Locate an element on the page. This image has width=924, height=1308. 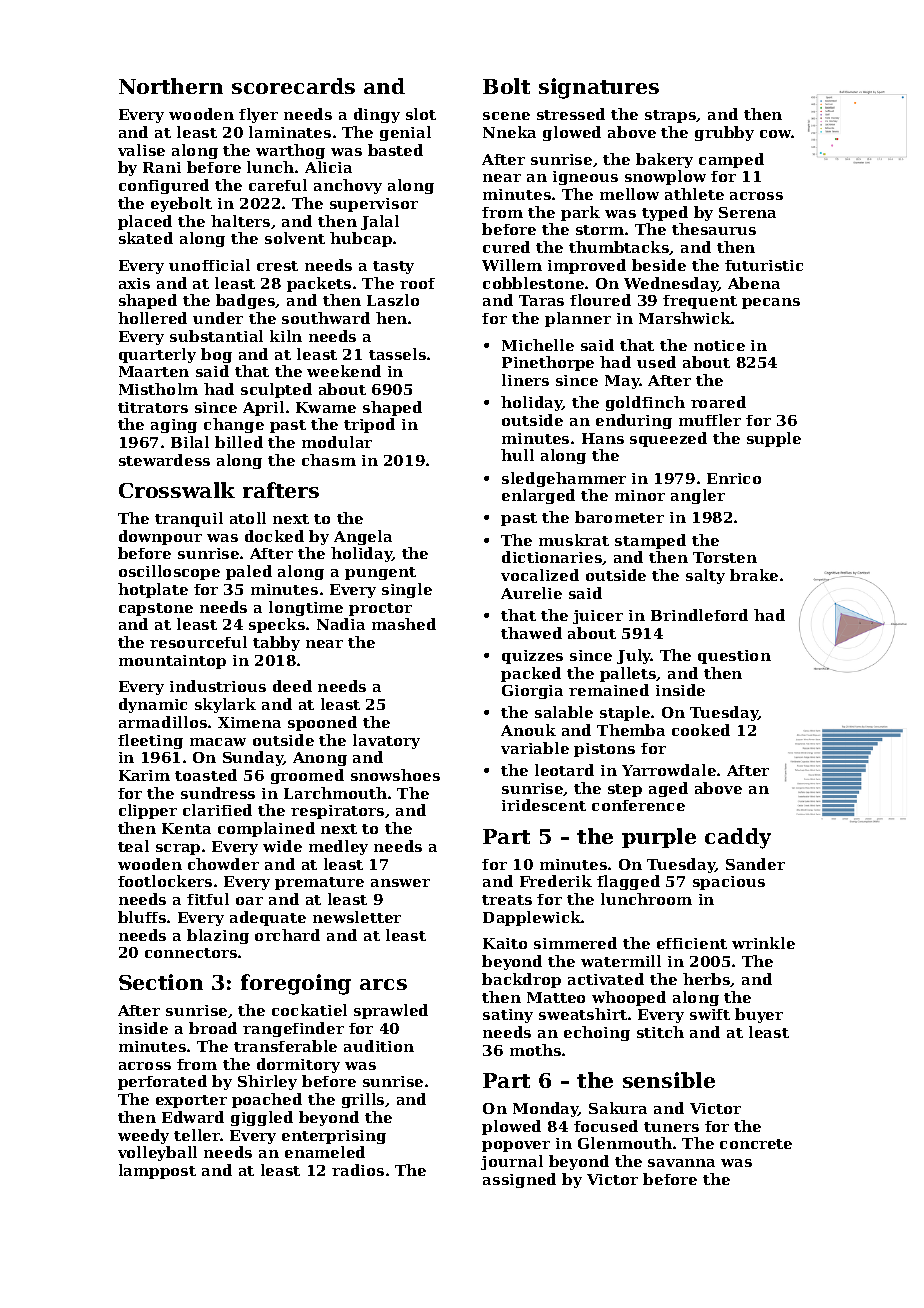
Nneka is located at coordinates (509, 132).
